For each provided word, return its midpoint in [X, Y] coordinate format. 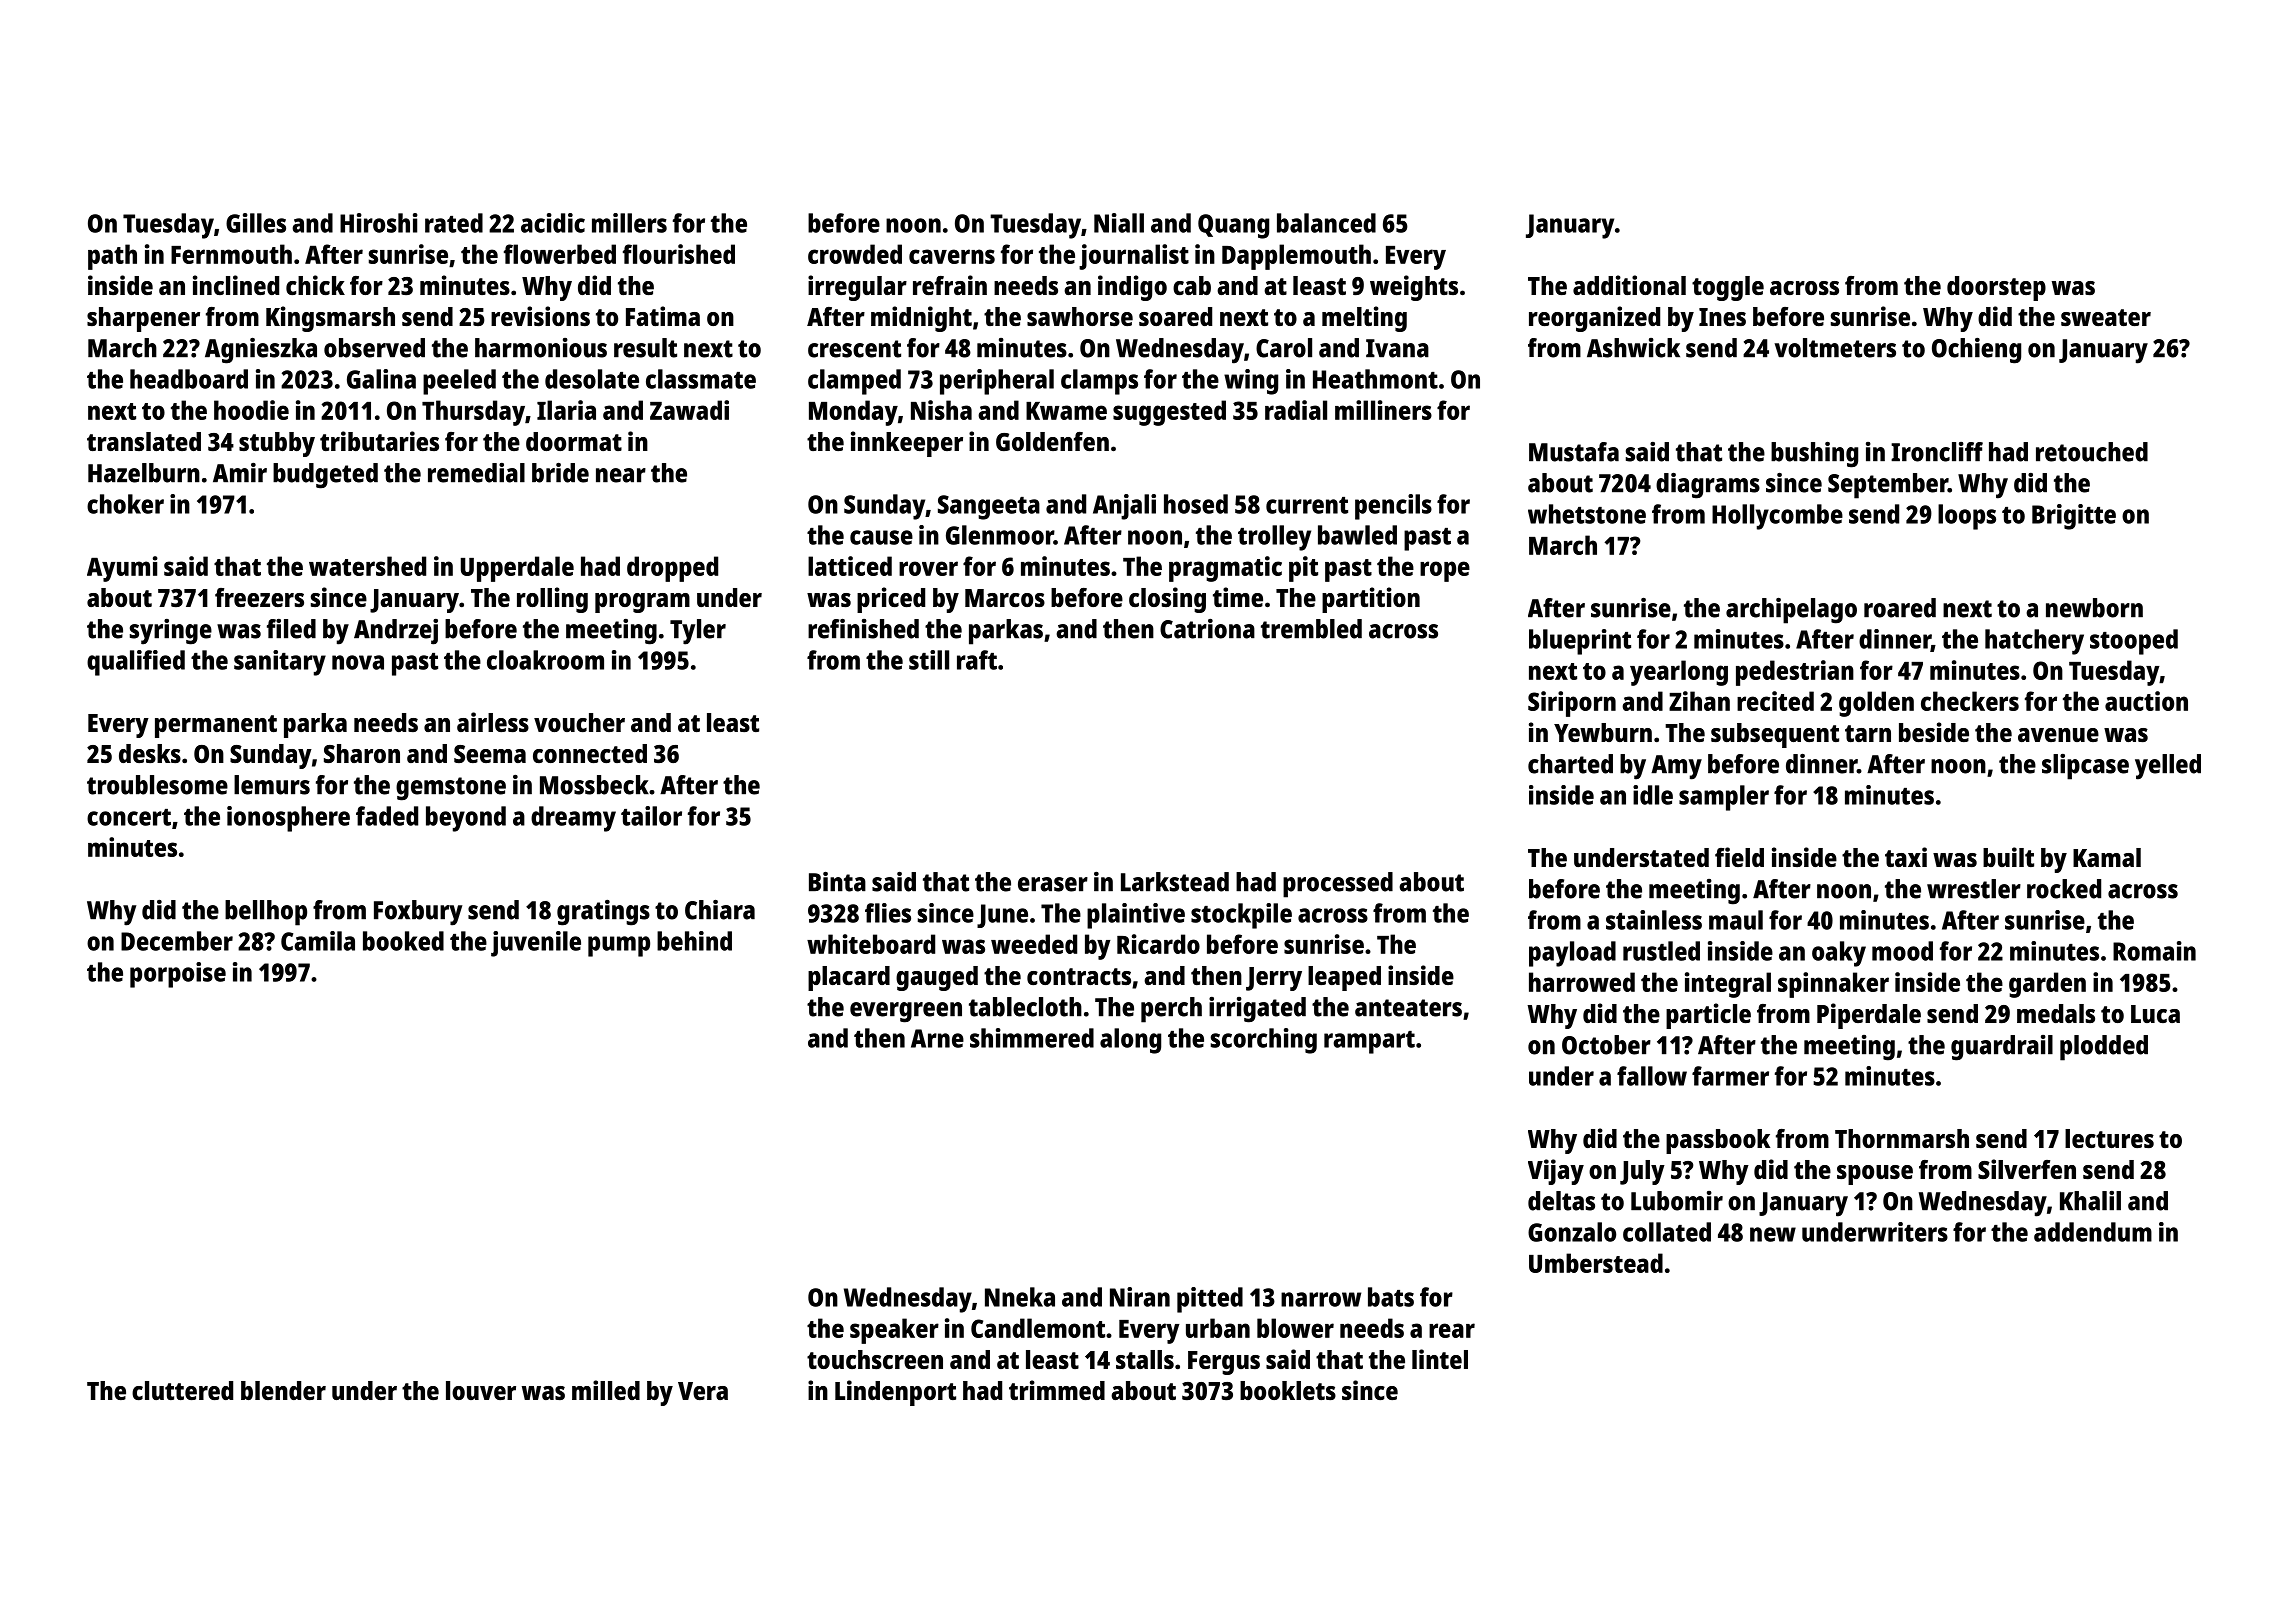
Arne [937, 1038]
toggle [1728, 288]
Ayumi [122, 569]
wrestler [1974, 889]
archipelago [1791, 611]
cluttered [182, 1390]
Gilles [256, 223]
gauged [937, 978]
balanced [1326, 223]
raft [977, 660]
